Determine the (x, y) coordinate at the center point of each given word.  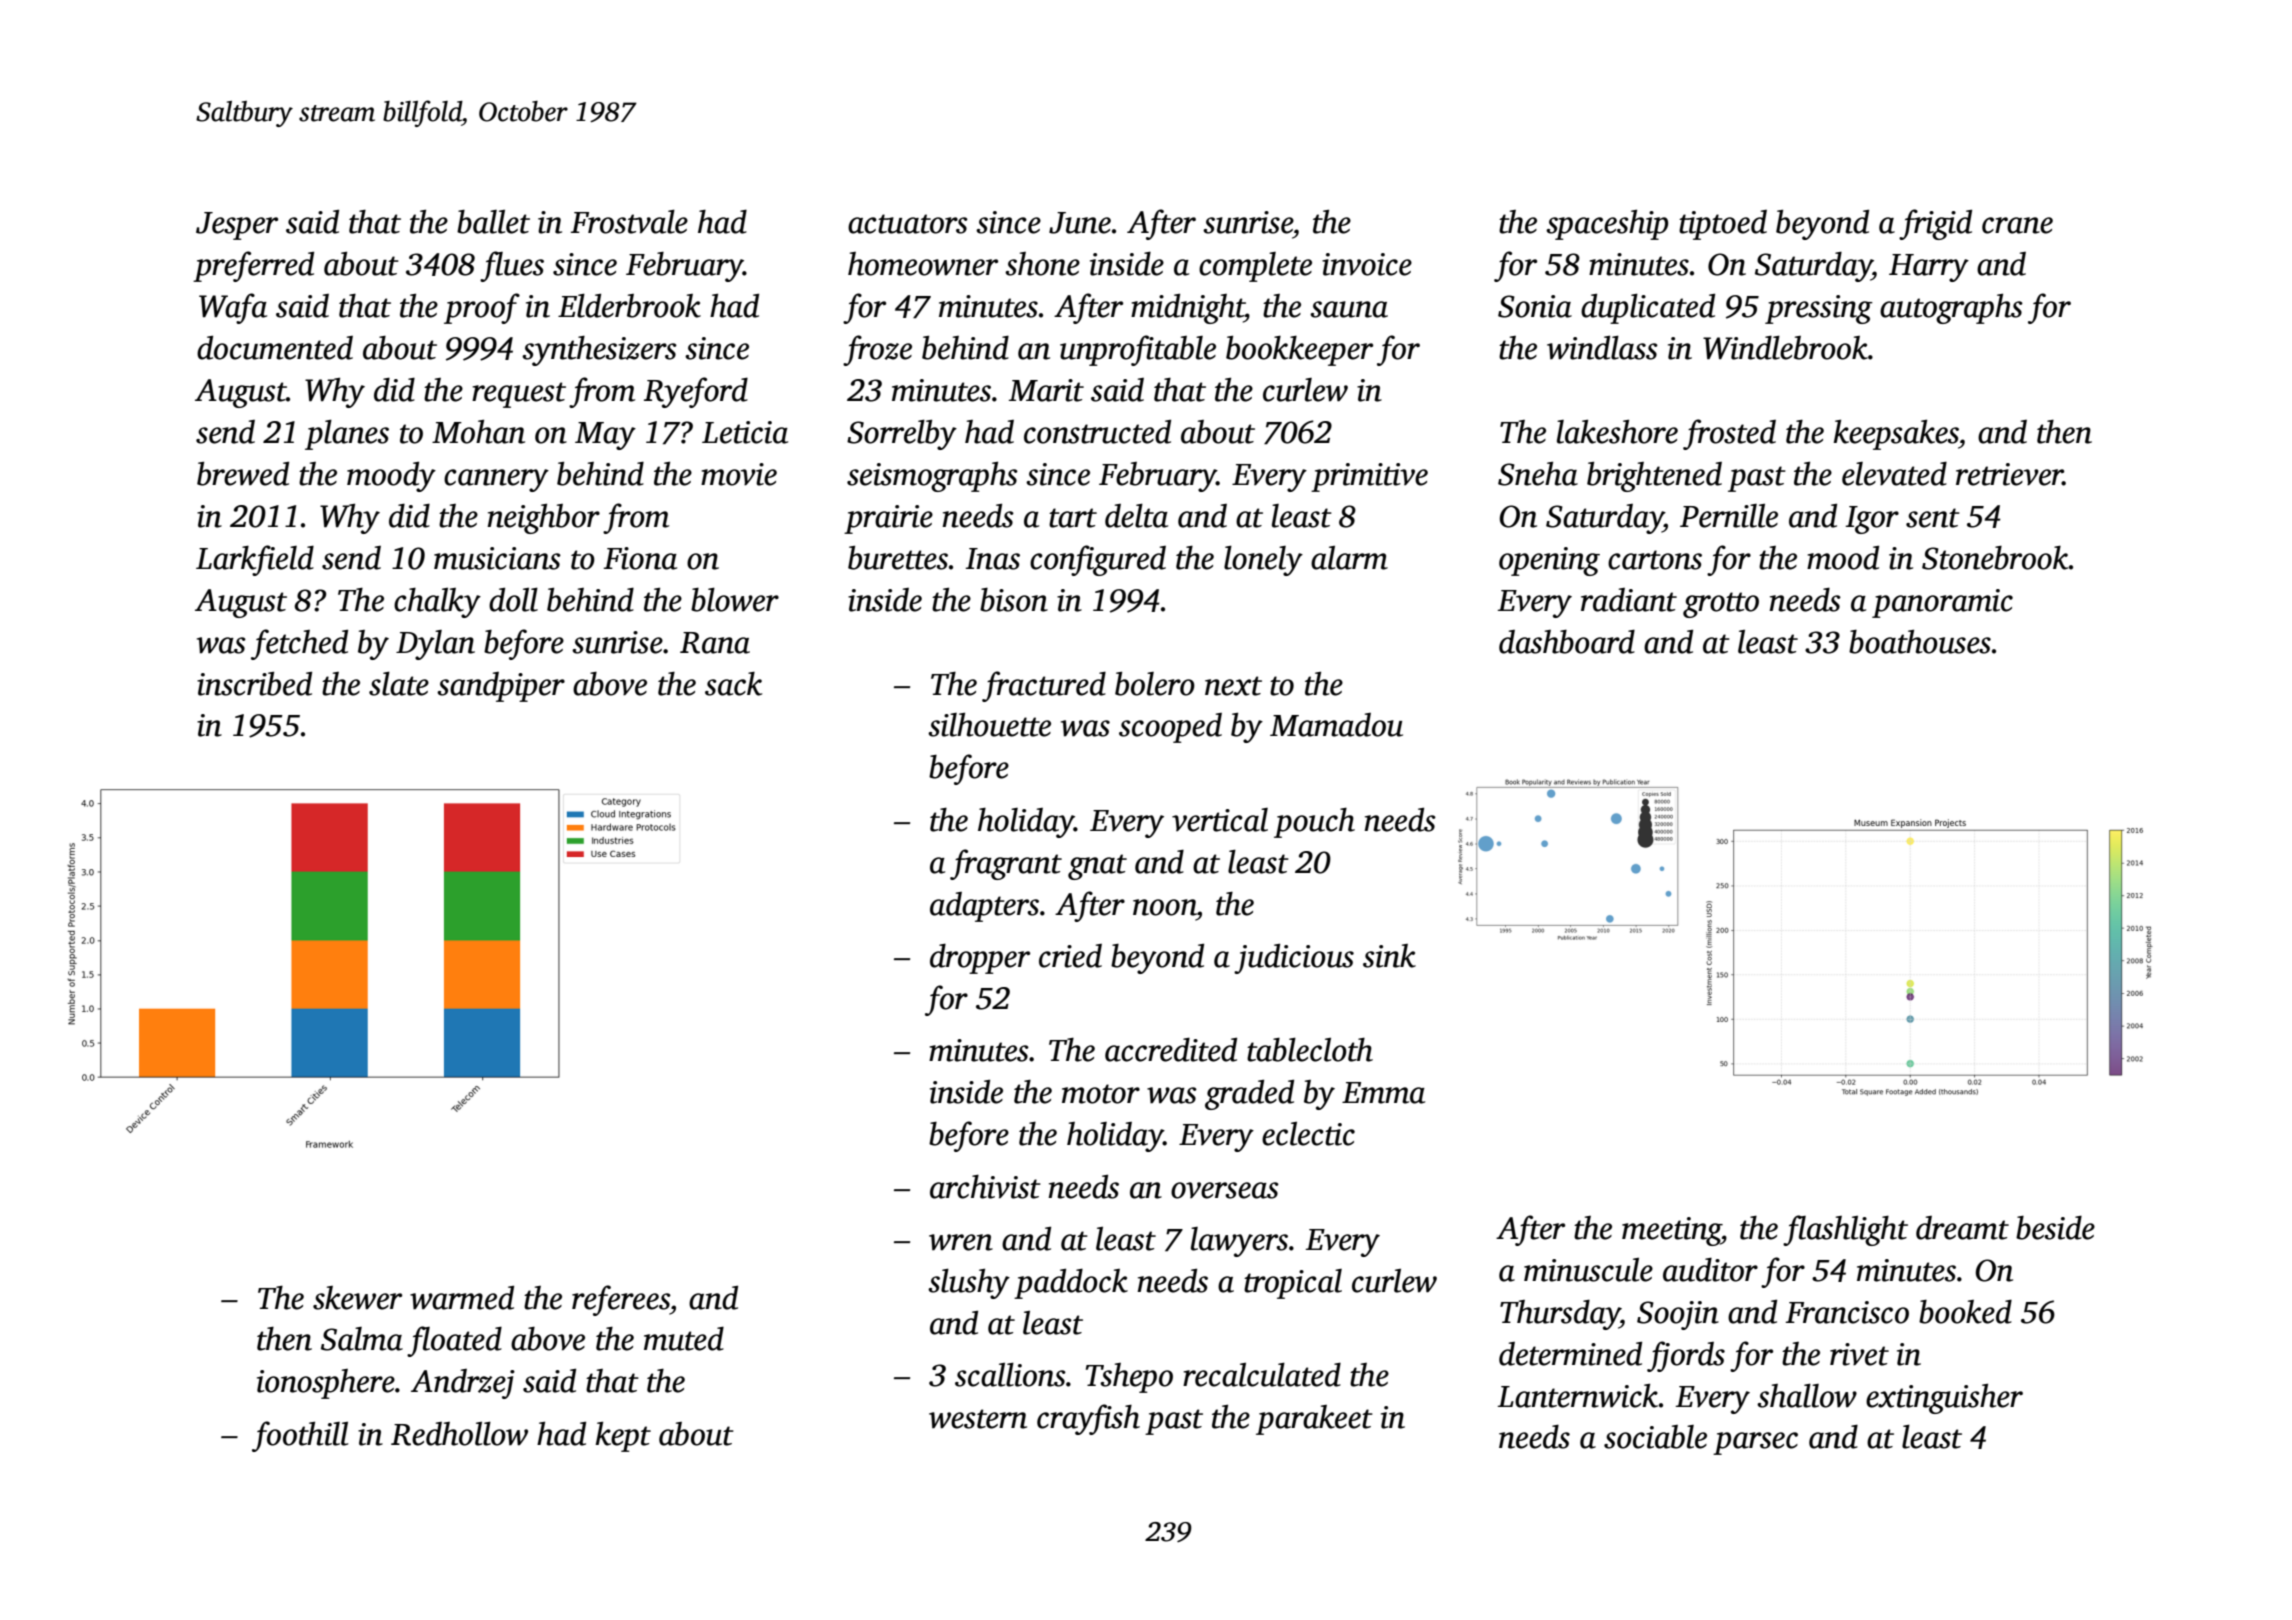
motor (1101, 1094)
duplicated (1648, 309)
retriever (2009, 474)
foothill (300, 1436)
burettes (898, 558)
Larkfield (255, 560)
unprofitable (1138, 350)
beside (2055, 1228)
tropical (1293, 1284)
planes (347, 435)
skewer (357, 1298)
